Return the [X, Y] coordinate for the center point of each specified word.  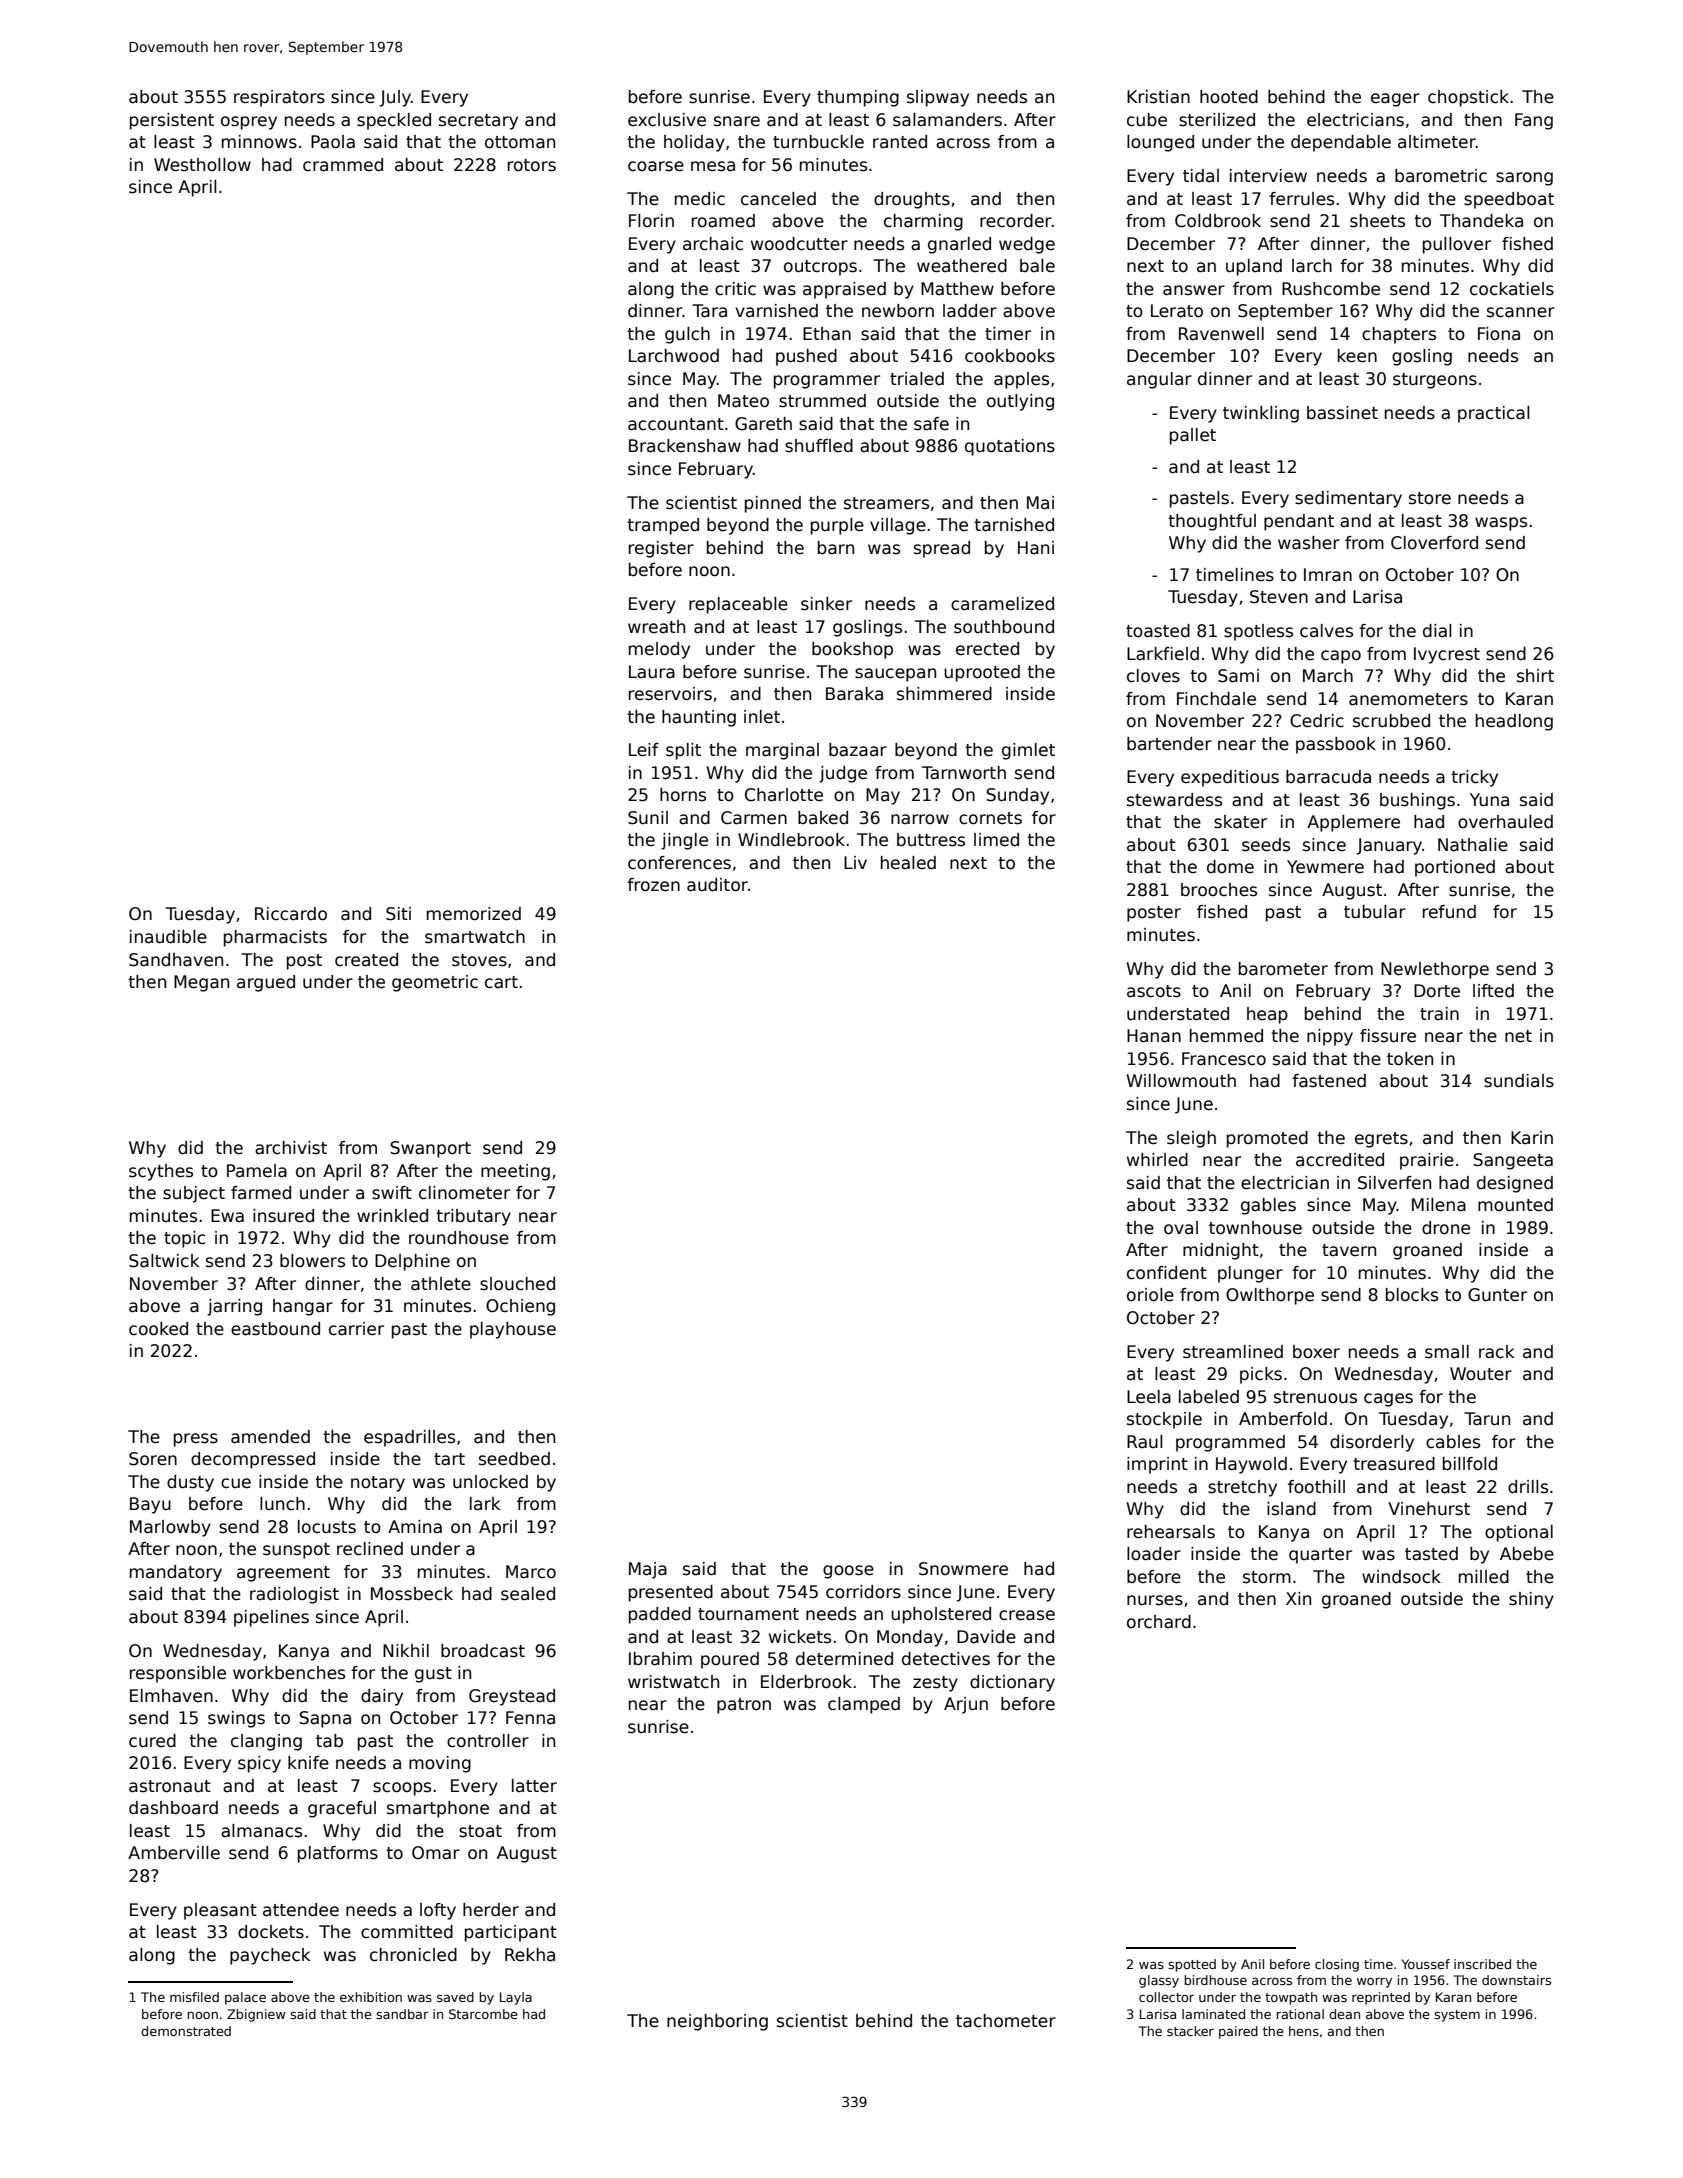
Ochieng [520, 1307]
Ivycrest [1447, 655]
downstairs [1516, 1980]
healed [908, 863]
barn [836, 548]
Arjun [966, 1705]
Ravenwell [1221, 334]
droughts [912, 200]
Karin [1532, 1138]
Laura [652, 672]
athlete [441, 1284]
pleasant [220, 1911]
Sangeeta [1513, 1161]
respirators [279, 98]
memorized [474, 914]
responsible [178, 1674]
